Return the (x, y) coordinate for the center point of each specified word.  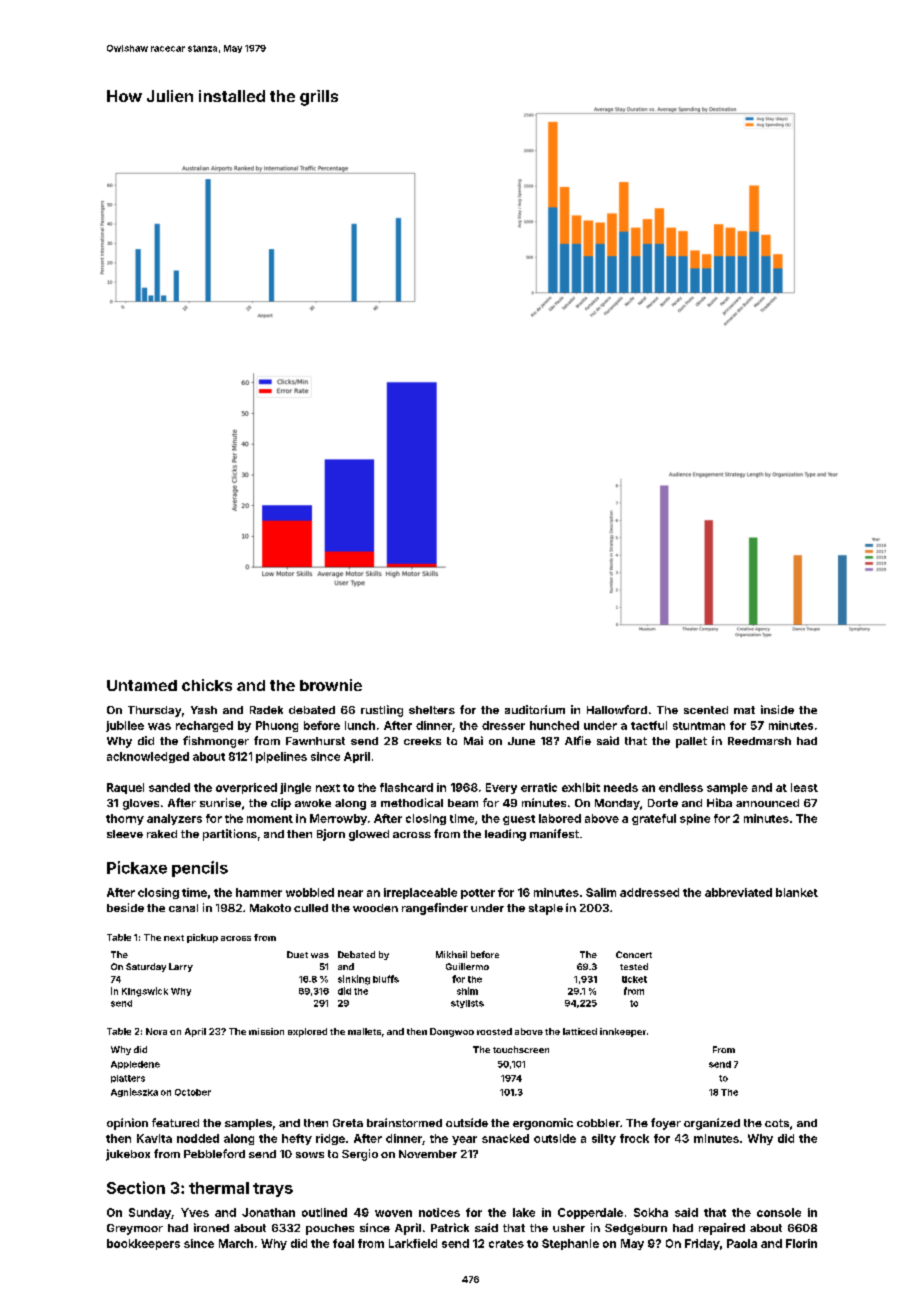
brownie (331, 685)
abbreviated (738, 892)
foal (343, 1243)
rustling (382, 711)
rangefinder (435, 909)
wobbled (310, 892)
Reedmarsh (759, 741)
